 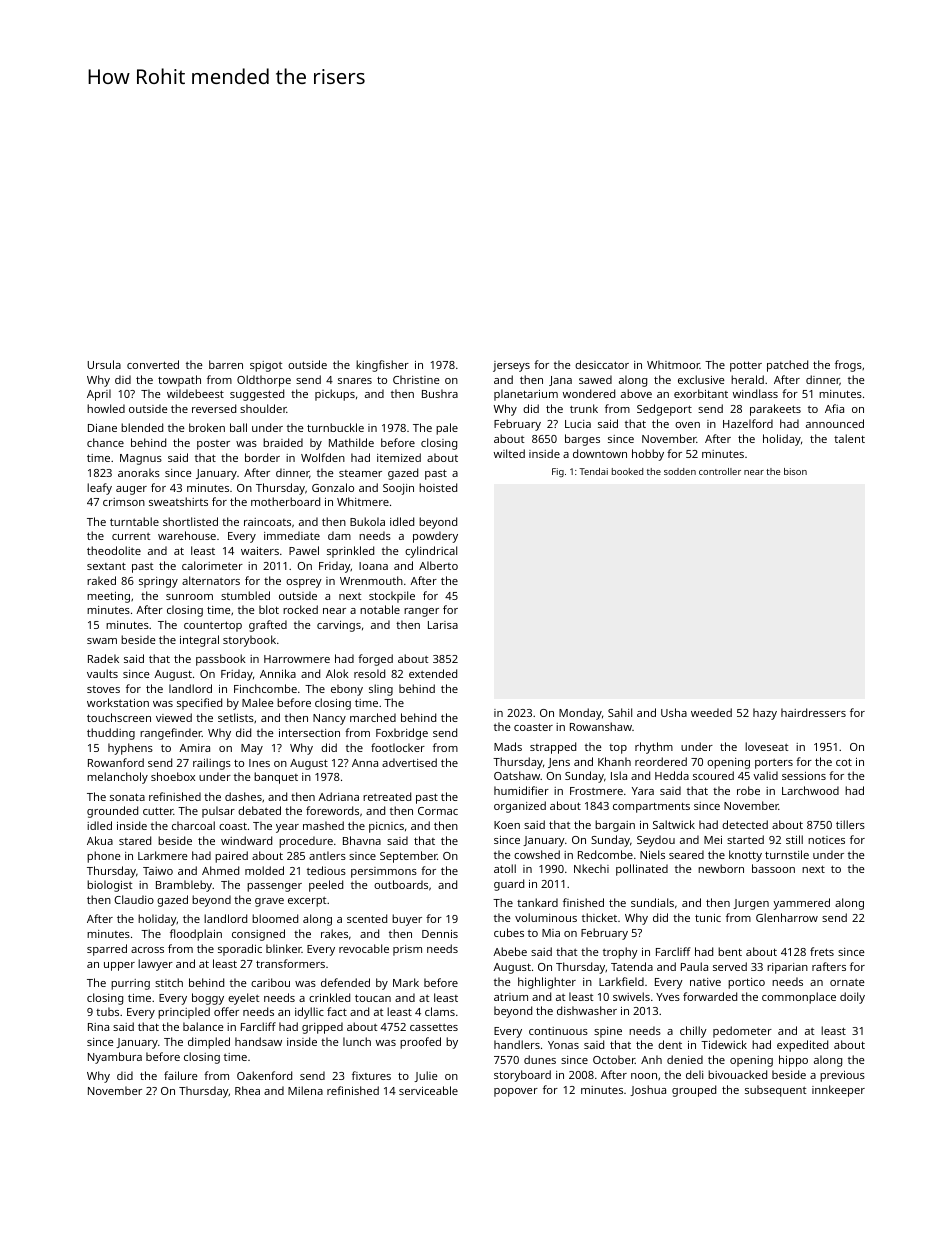 What do you see at coordinates (721, 868) in the screenshot?
I see `newborn` at bounding box center [721, 868].
